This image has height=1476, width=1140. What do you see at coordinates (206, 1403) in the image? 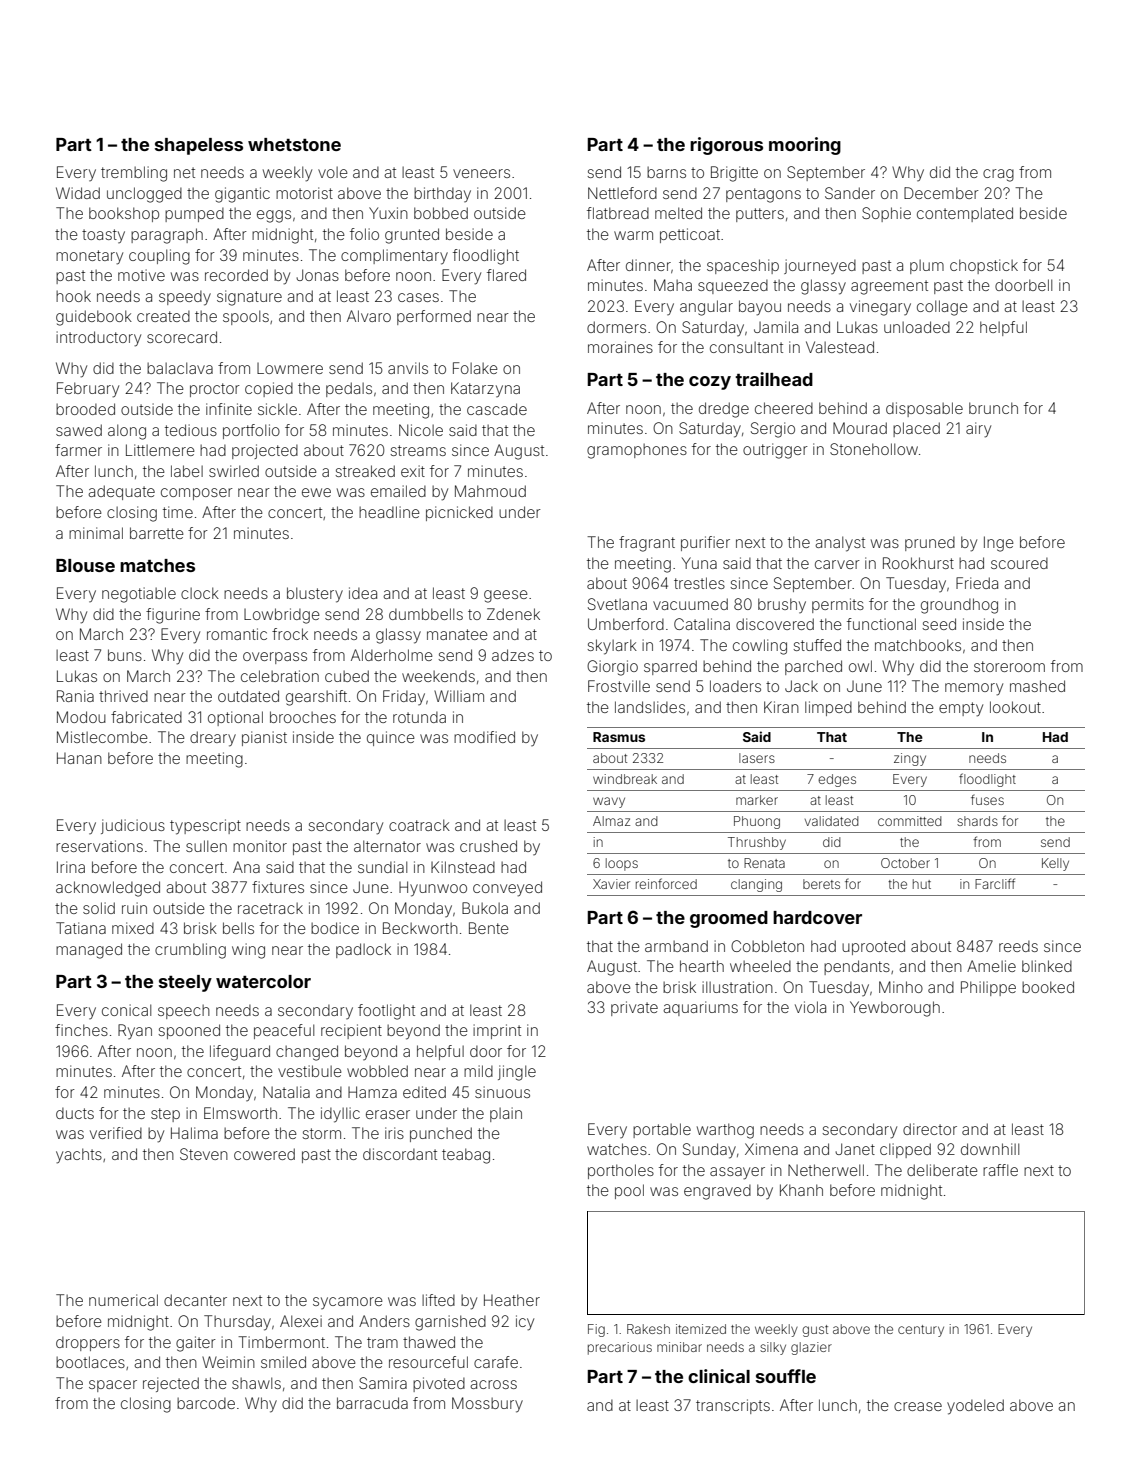
I see `barcode` at bounding box center [206, 1403].
